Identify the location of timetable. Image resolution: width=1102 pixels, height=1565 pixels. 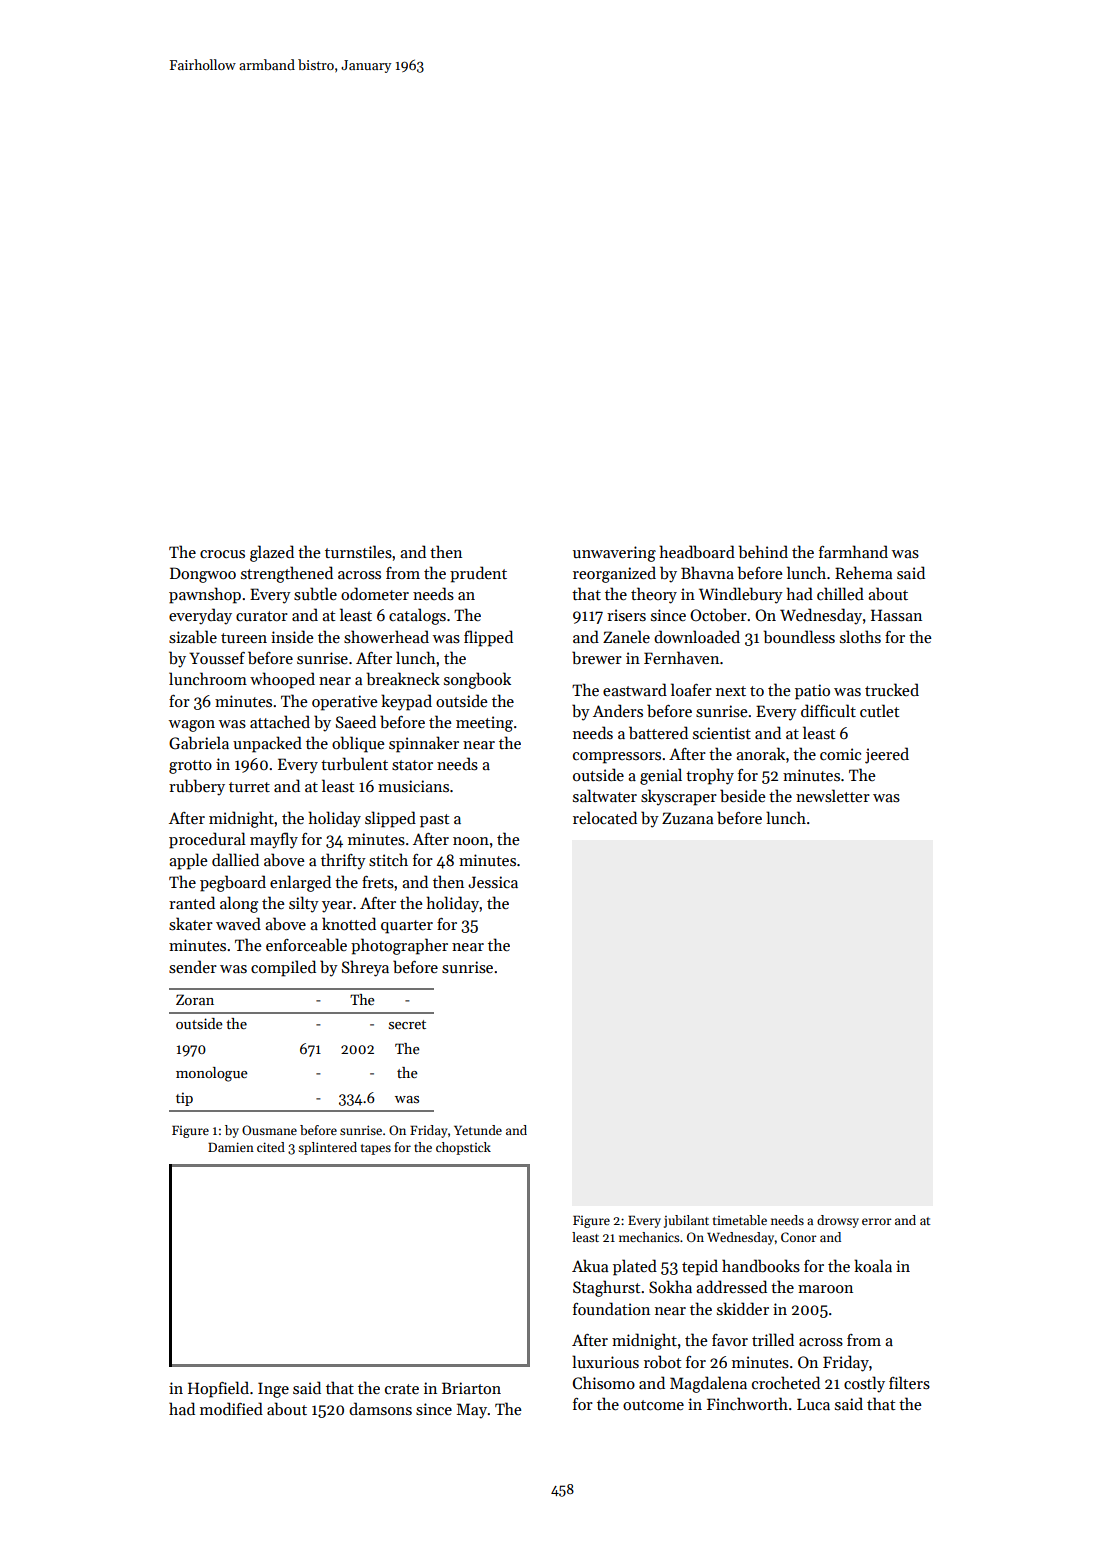
(740, 1220).
